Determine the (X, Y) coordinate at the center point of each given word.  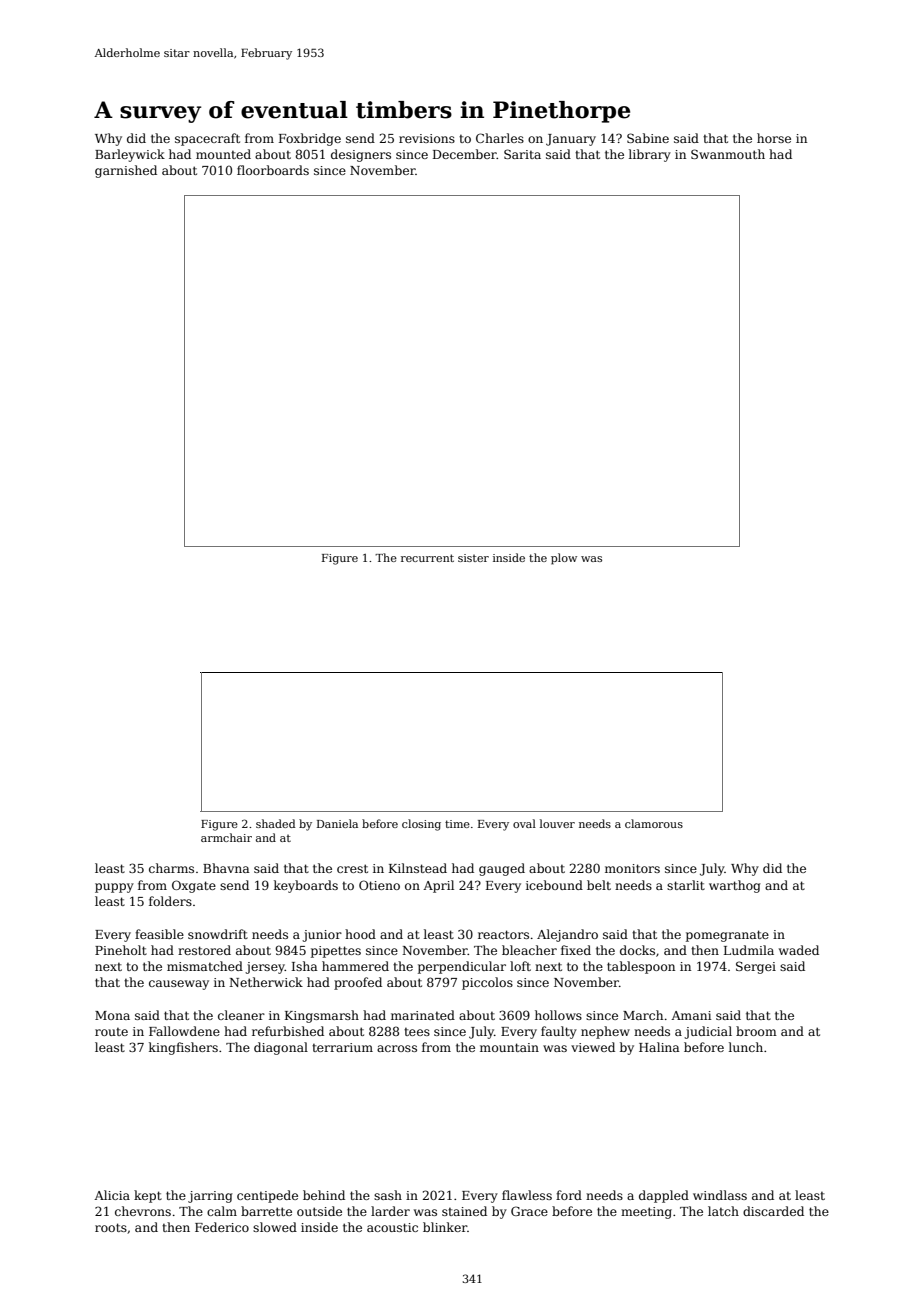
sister (473, 558)
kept (148, 1196)
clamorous (654, 823)
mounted (223, 154)
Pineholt (121, 950)
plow (564, 559)
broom (756, 1031)
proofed (358, 983)
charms (171, 868)
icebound (554, 885)
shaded (275, 823)
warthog (735, 886)
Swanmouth (728, 154)
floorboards (273, 170)
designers (361, 155)
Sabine (648, 138)
